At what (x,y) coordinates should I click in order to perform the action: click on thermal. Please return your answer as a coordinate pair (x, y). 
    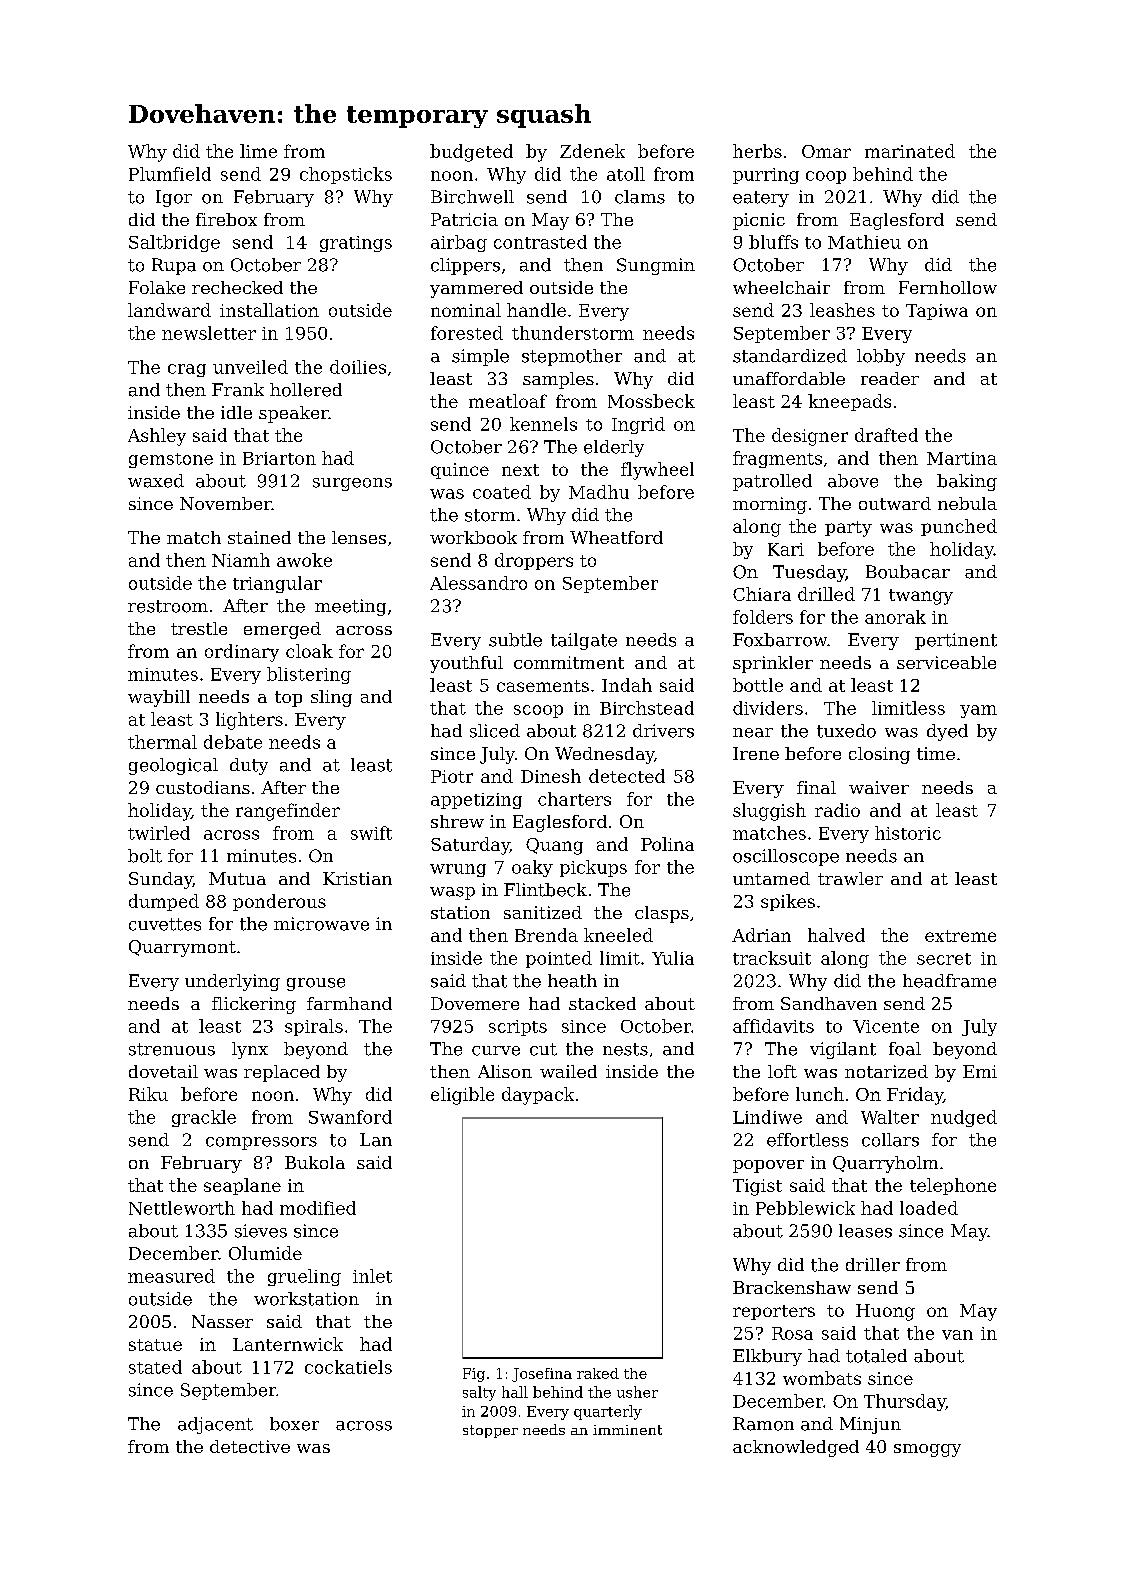
    Looking at the image, I should click on (162, 742).
